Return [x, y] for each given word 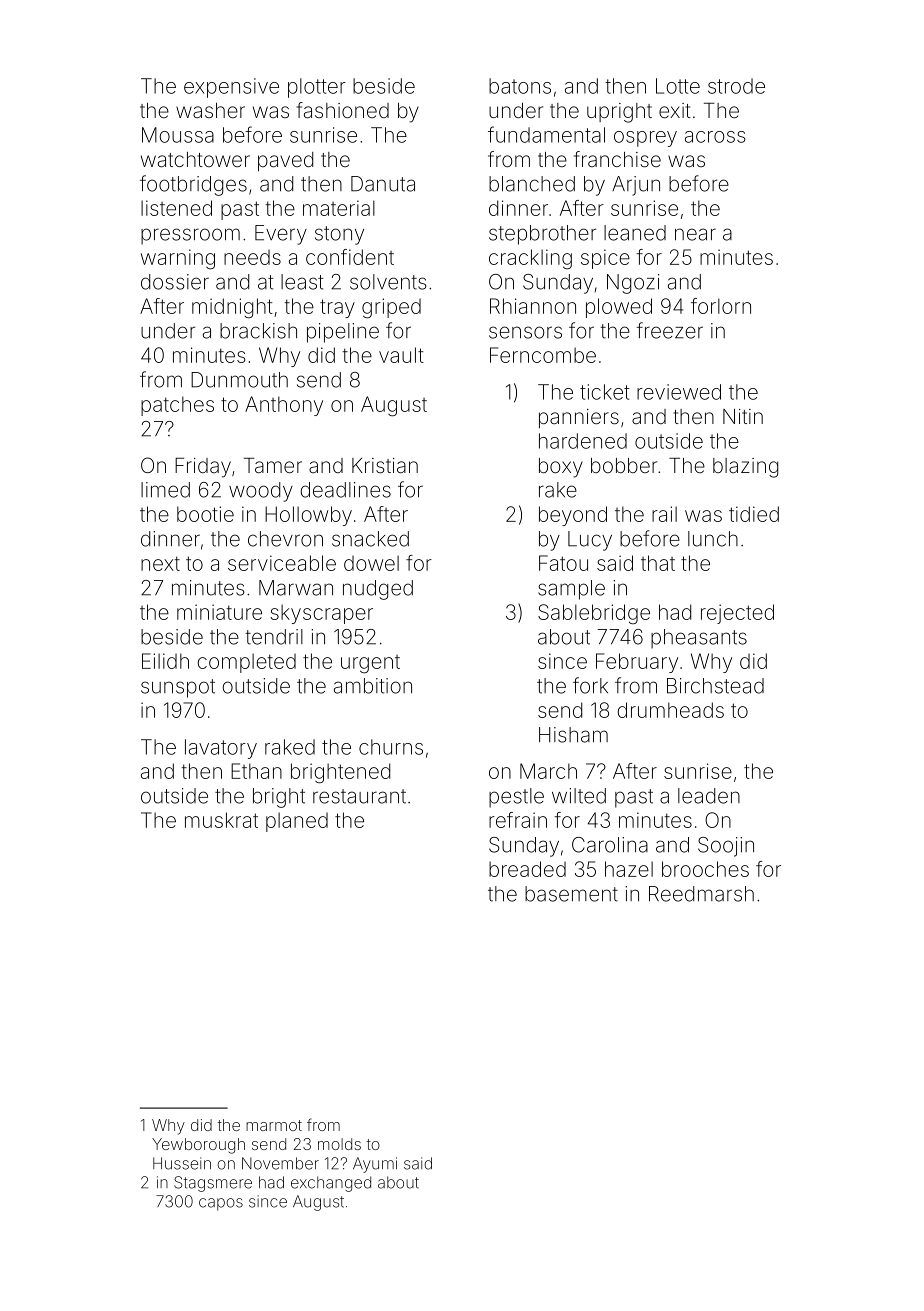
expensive [231, 88]
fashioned [342, 110]
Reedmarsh [701, 894]
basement [571, 894]
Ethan [256, 771]
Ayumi [375, 1165]
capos [221, 1204]
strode [736, 86]
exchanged [331, 1184]
